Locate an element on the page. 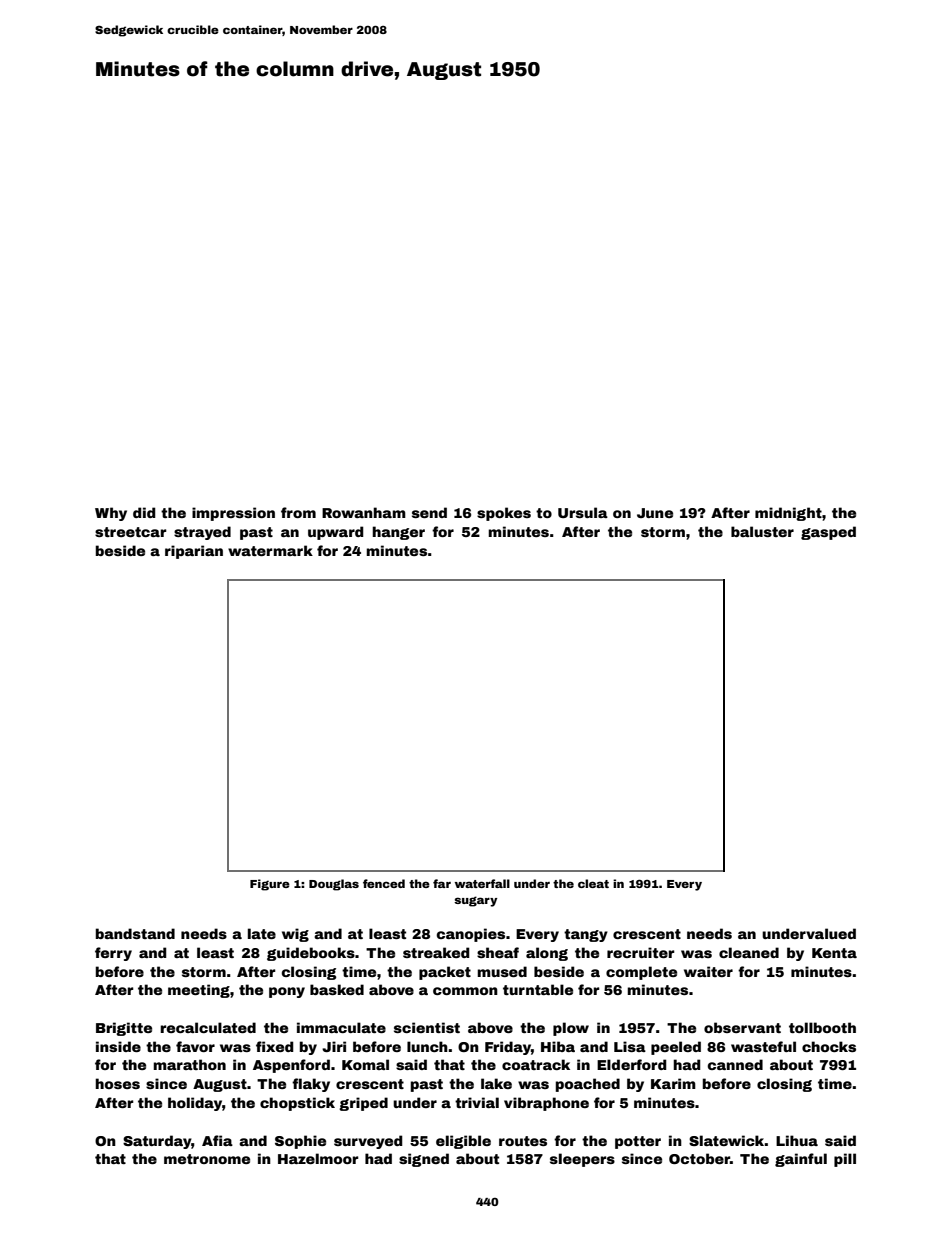  riparian is located at coordinates (194, 552).
